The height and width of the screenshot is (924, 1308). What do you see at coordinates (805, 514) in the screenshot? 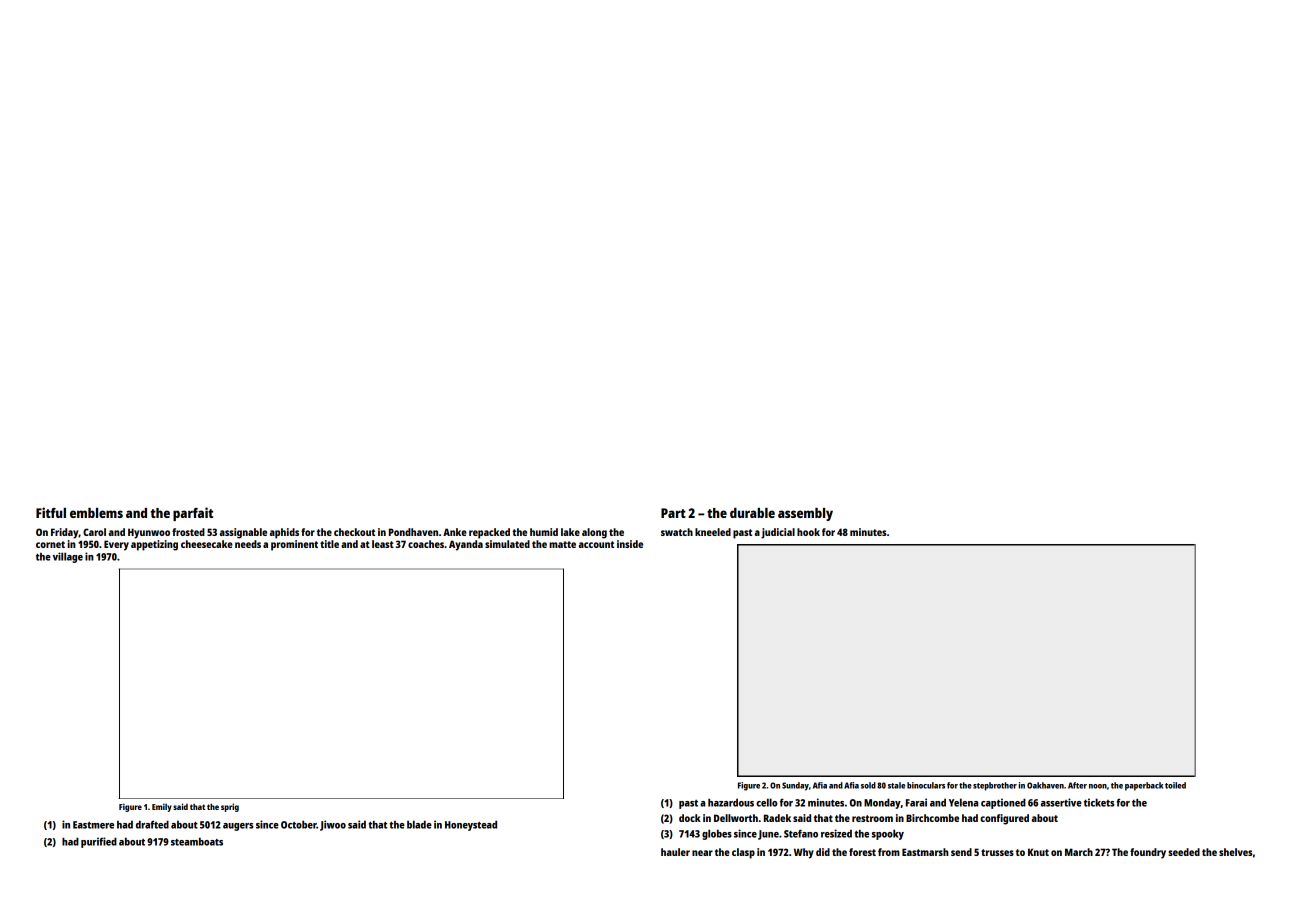
I see `assembly` at bounding box center [805, 514].
